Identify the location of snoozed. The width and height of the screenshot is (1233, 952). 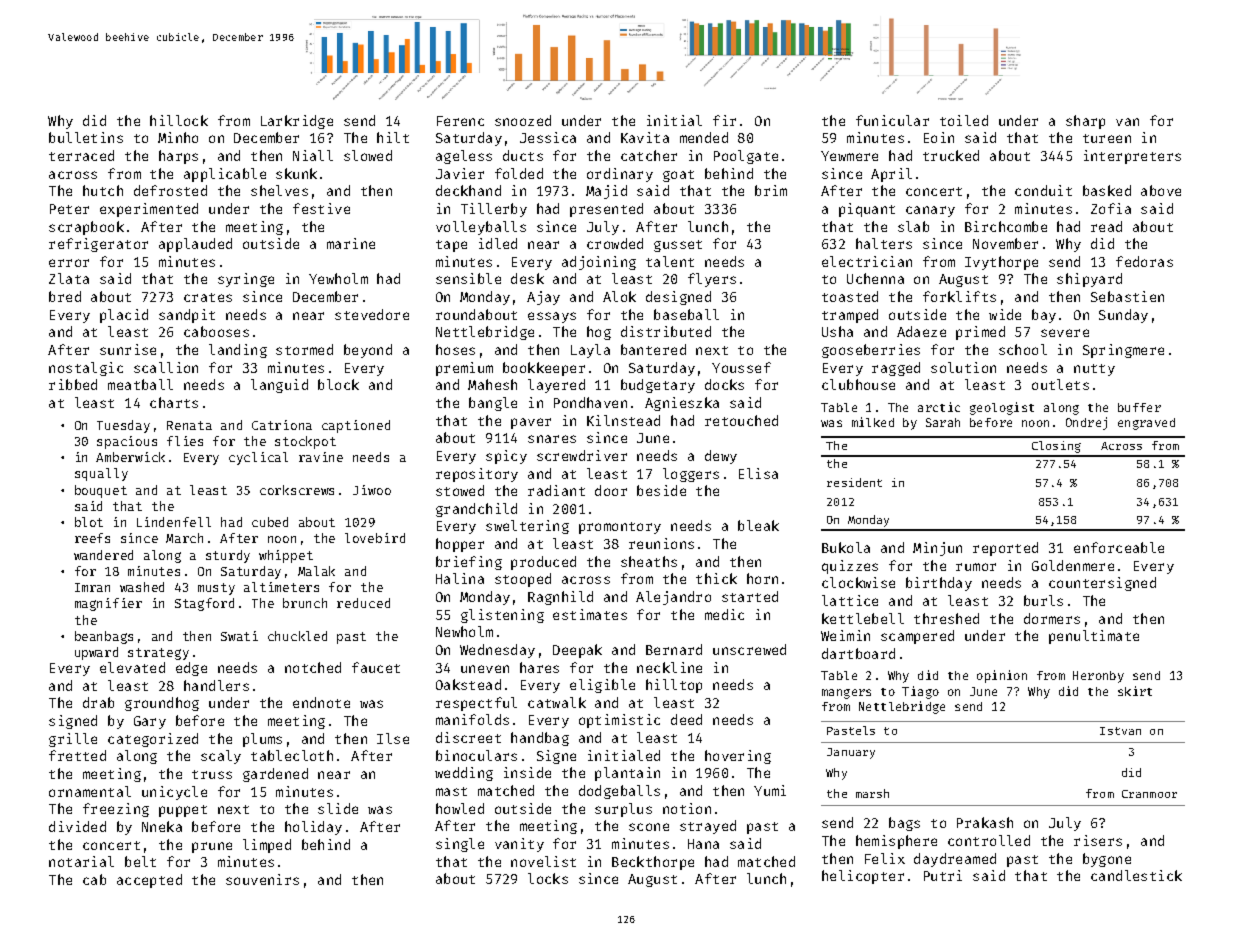
(523, 120).
